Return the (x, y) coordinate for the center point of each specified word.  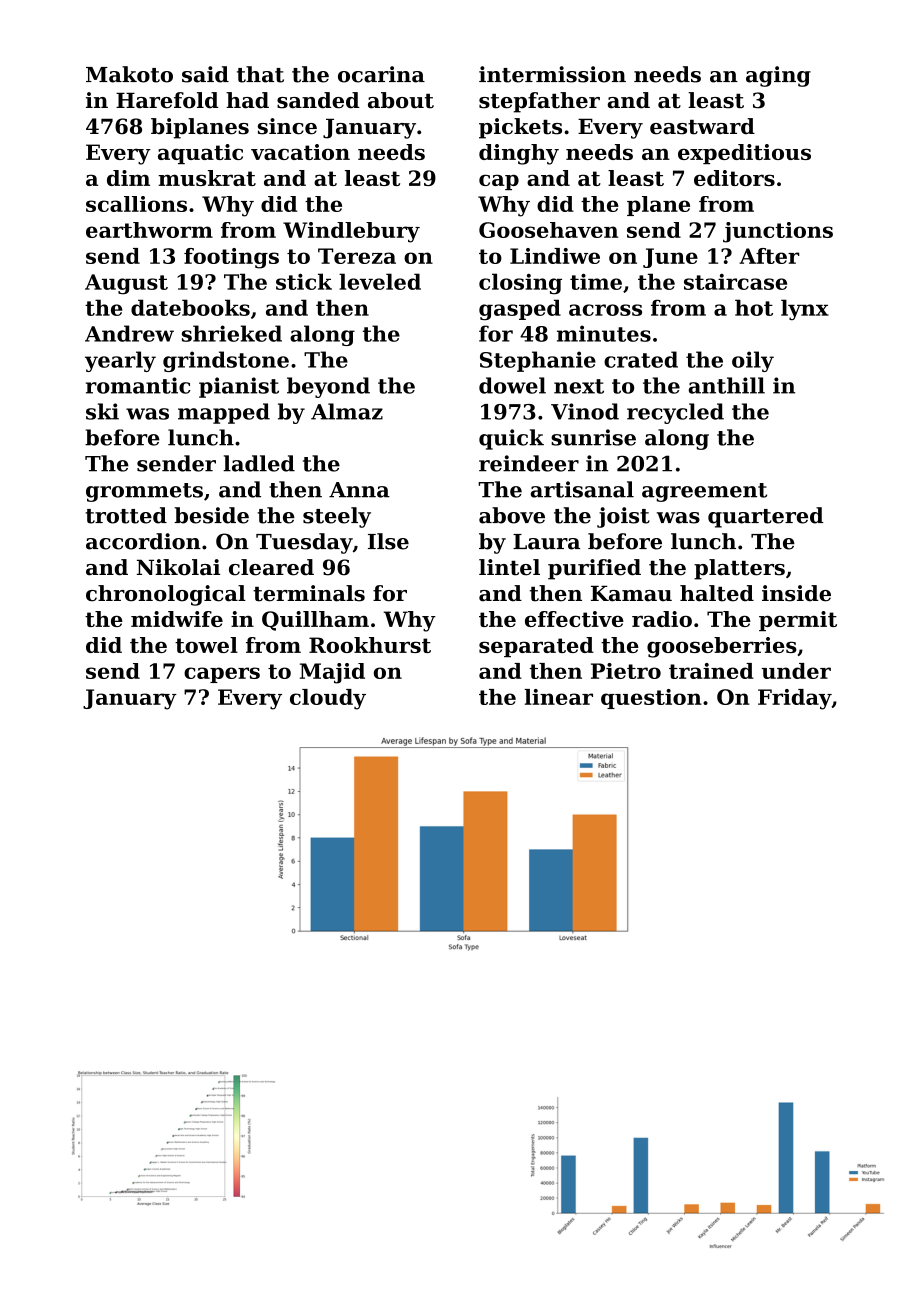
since (287, 126)
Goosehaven (548, 230)
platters (739, 569)
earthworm (149, 230)
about (401, 100)
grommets (144, 492)
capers (222, 675)
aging (778, 76)
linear (558, 697)
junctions (778, 232)
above (512, 515)
